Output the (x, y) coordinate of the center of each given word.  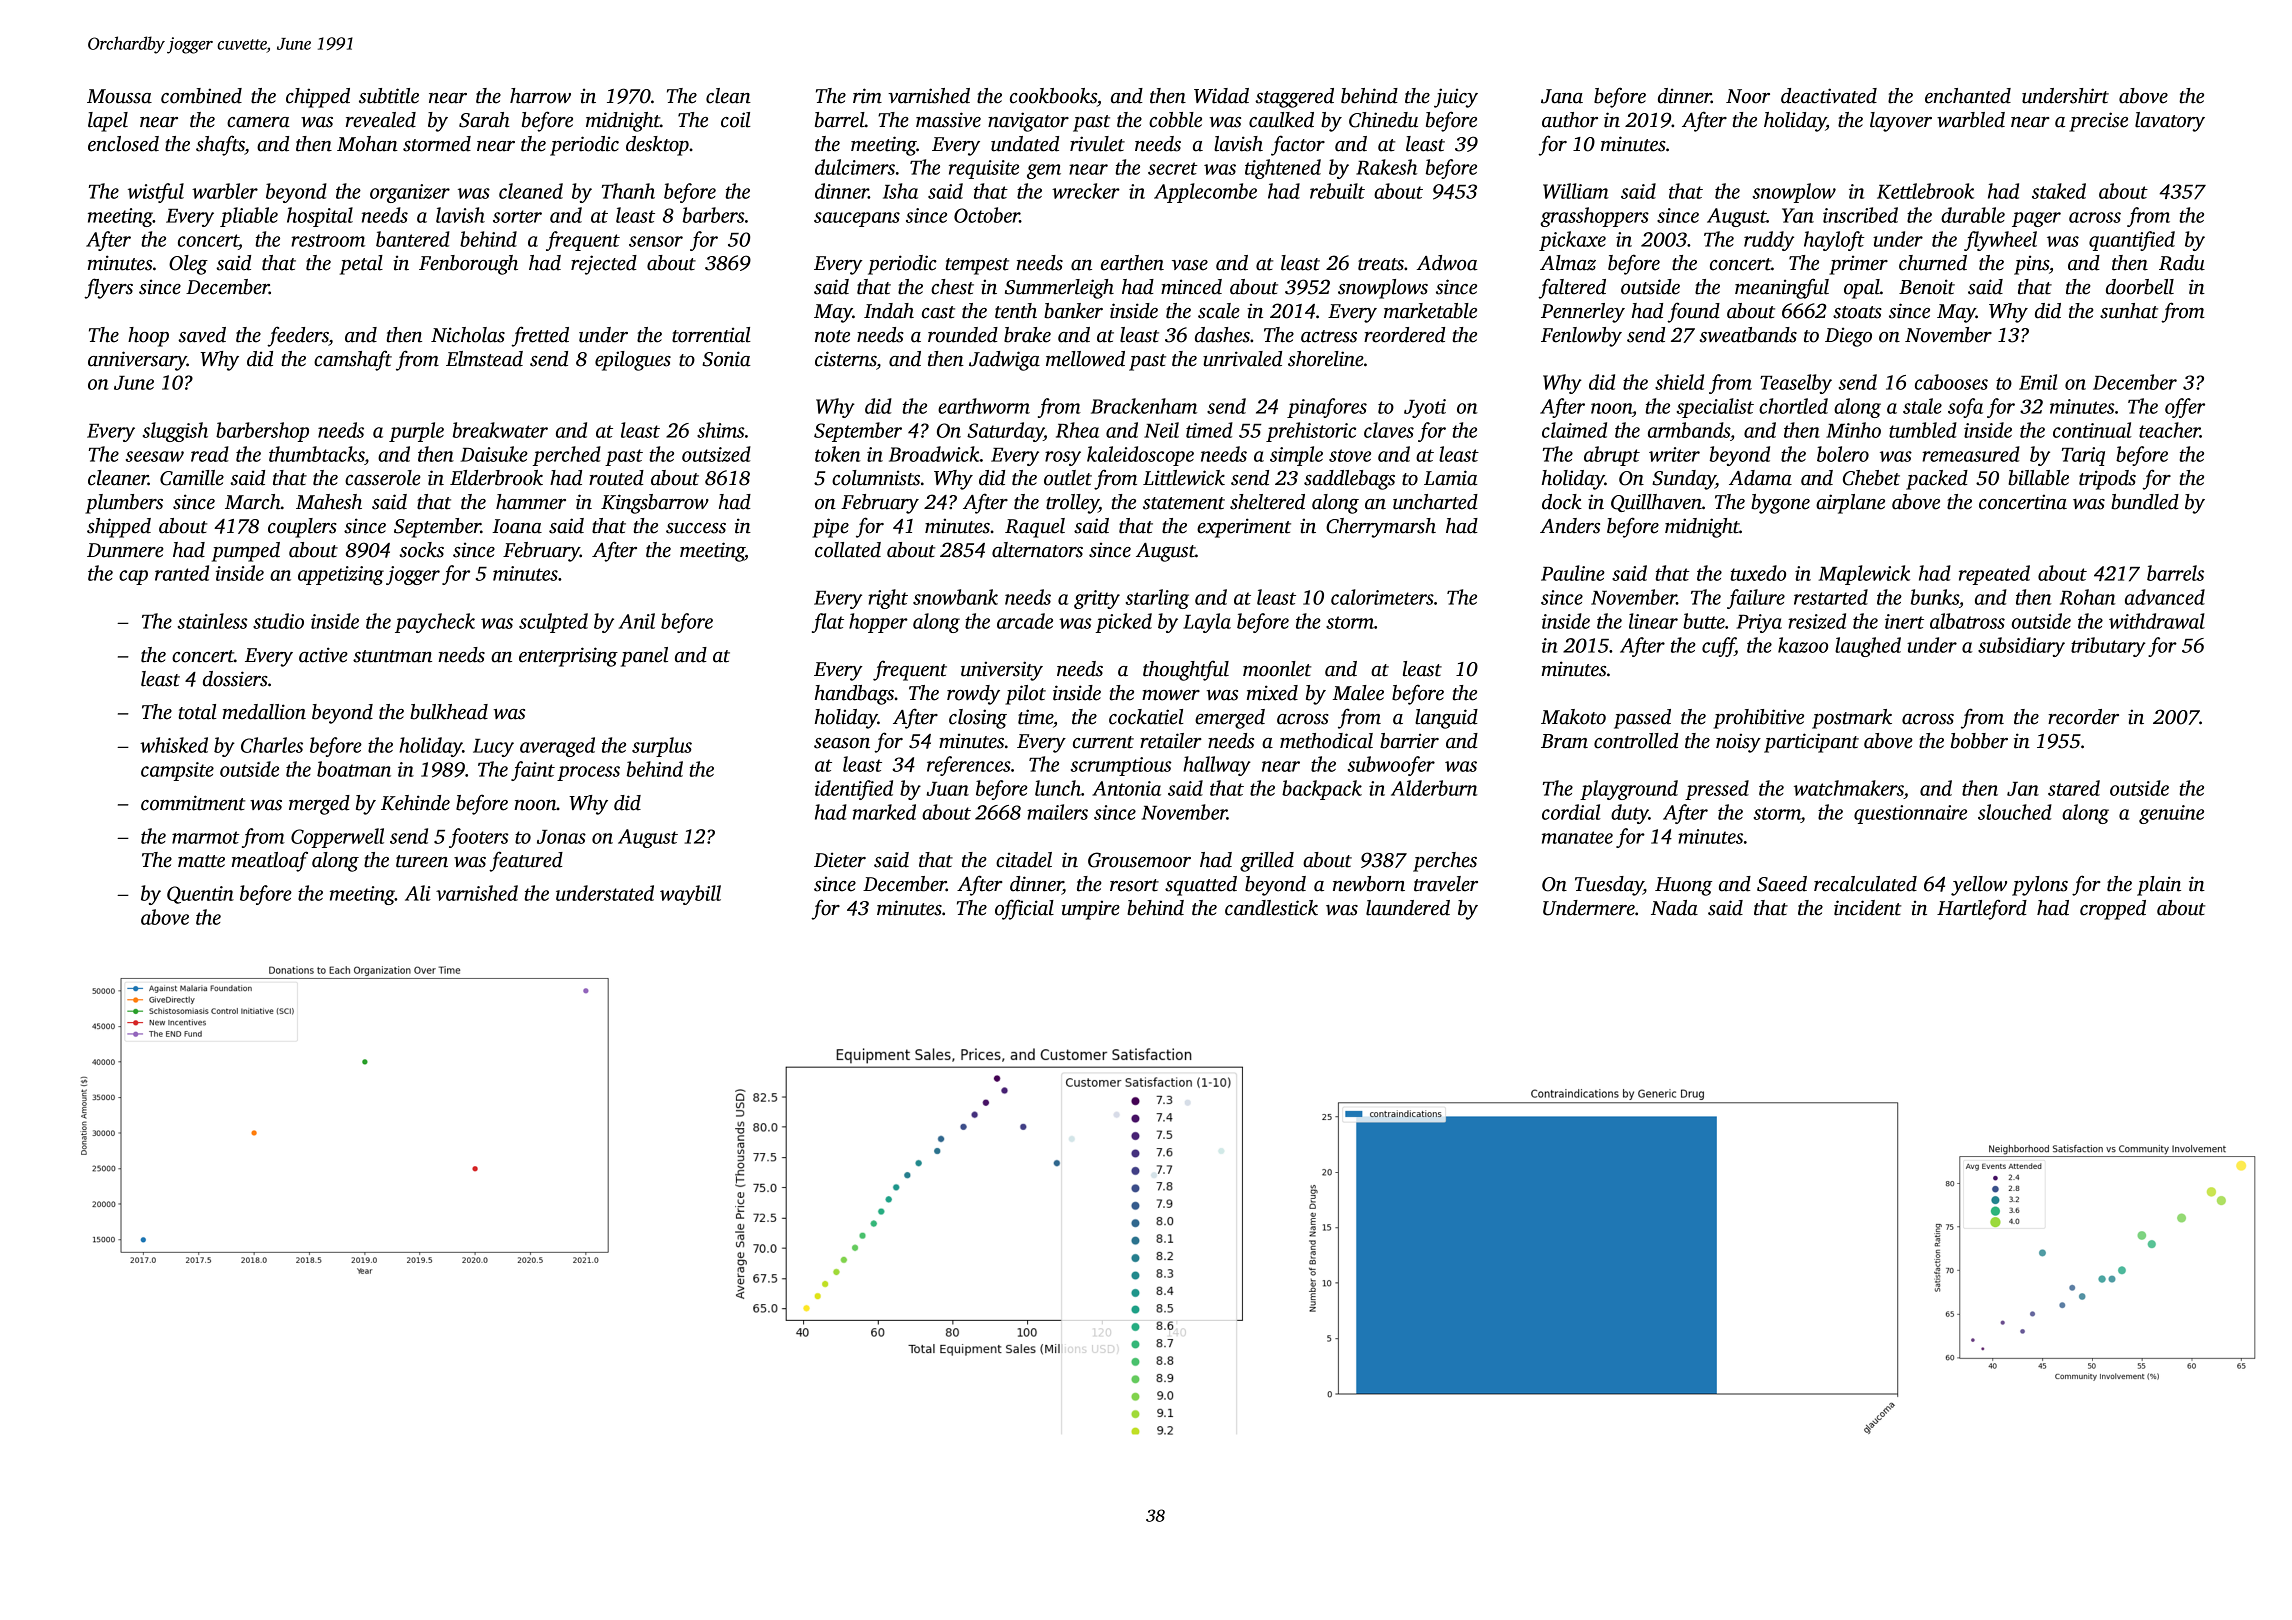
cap (133, 577)
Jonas (561, 837)
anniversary (137, 361)
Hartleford (1982, 909)
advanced (2165, 597)
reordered (1404, 335)
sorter (517, 216)
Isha (900, 191)
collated (848, 550)
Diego (1848, 337)
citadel (1024, 860)
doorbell (2140, 287)
